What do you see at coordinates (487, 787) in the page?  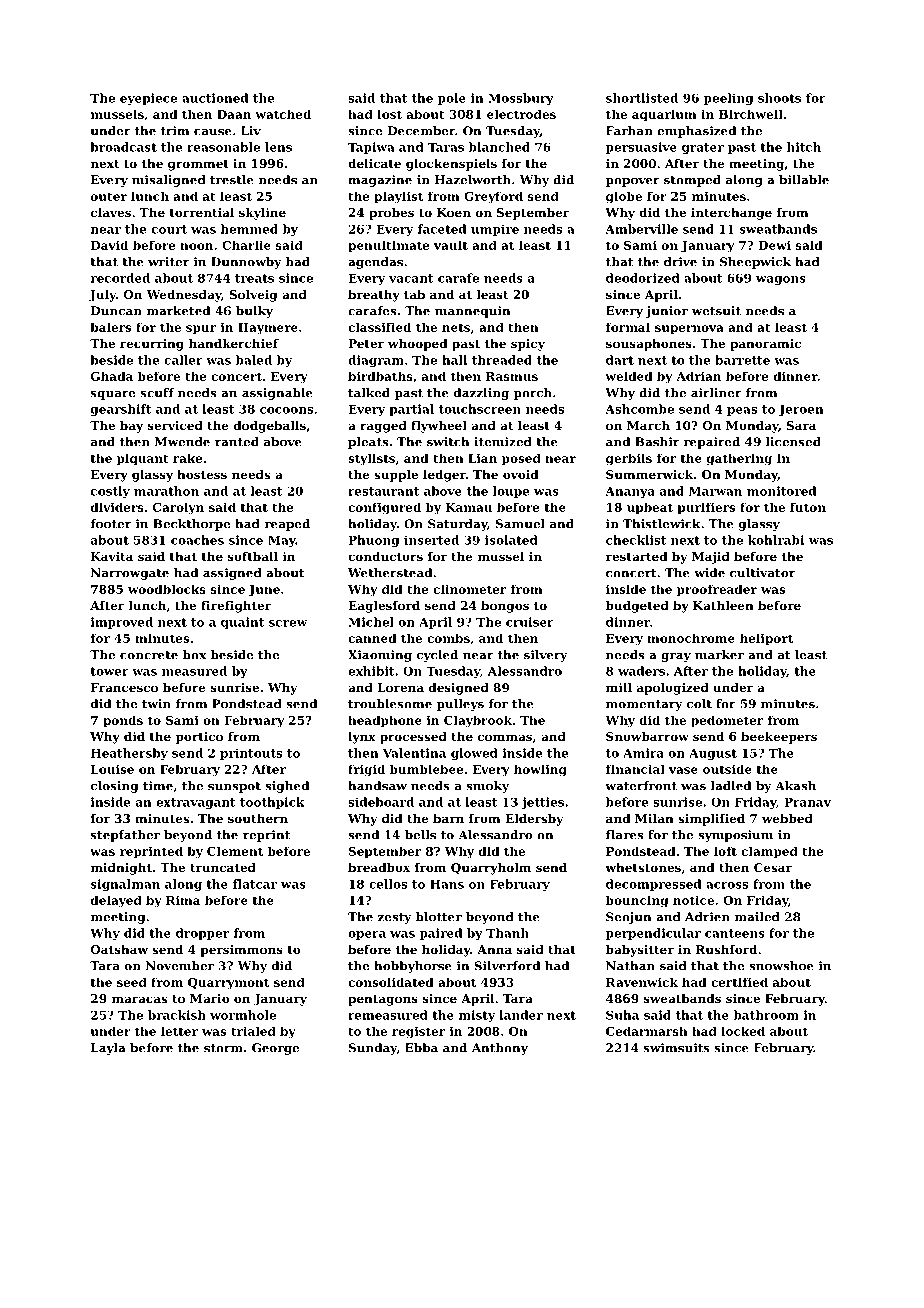 I see `smoky` at bounding box center [487, 787].
